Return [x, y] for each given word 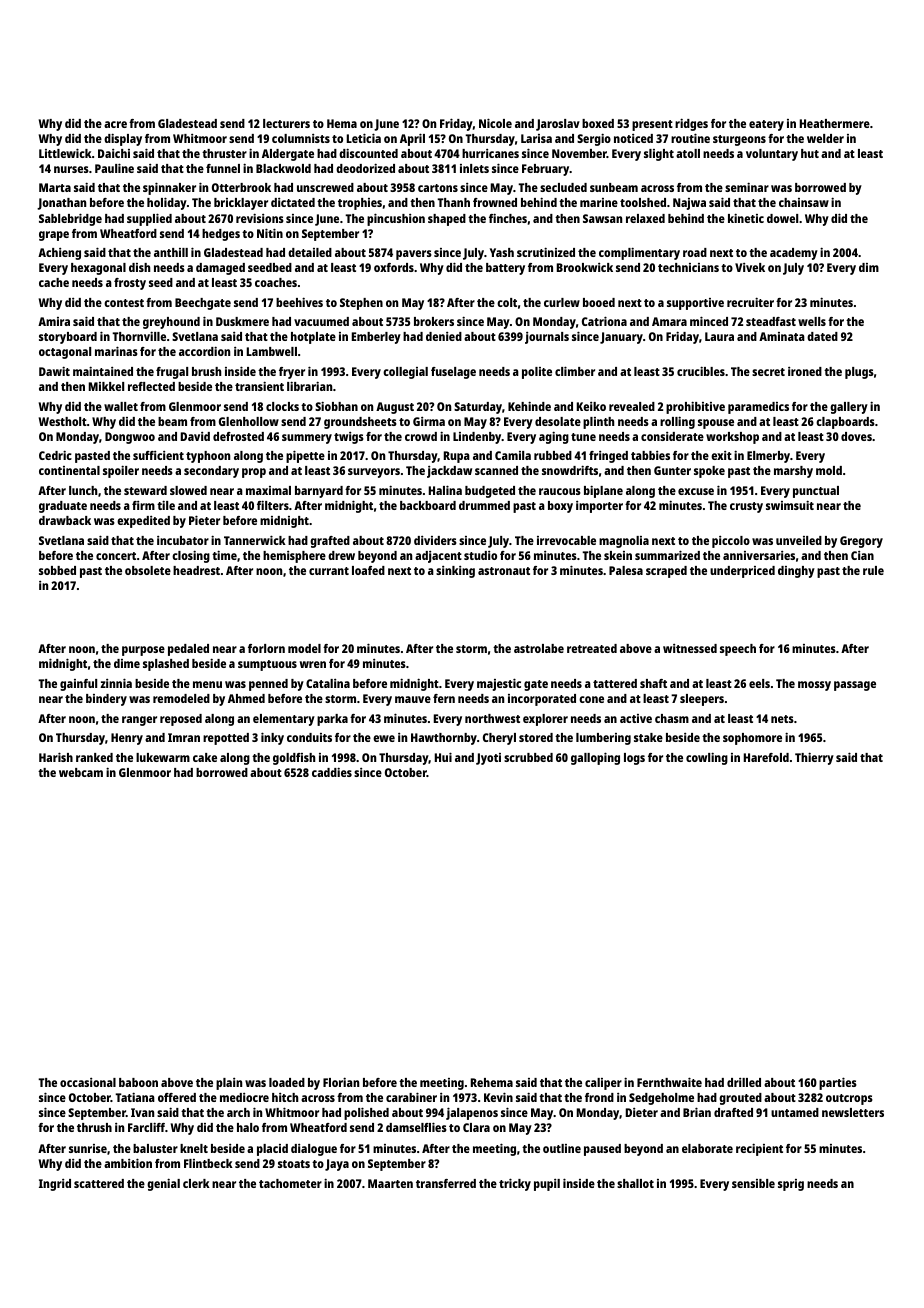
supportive [695, 304]
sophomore [752, 739]
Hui [443, 757]
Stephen [361, 304]
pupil [547, 1185]
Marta [55, 187]
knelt [194, 1148]
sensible [753, 1183]
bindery [106, 700]
